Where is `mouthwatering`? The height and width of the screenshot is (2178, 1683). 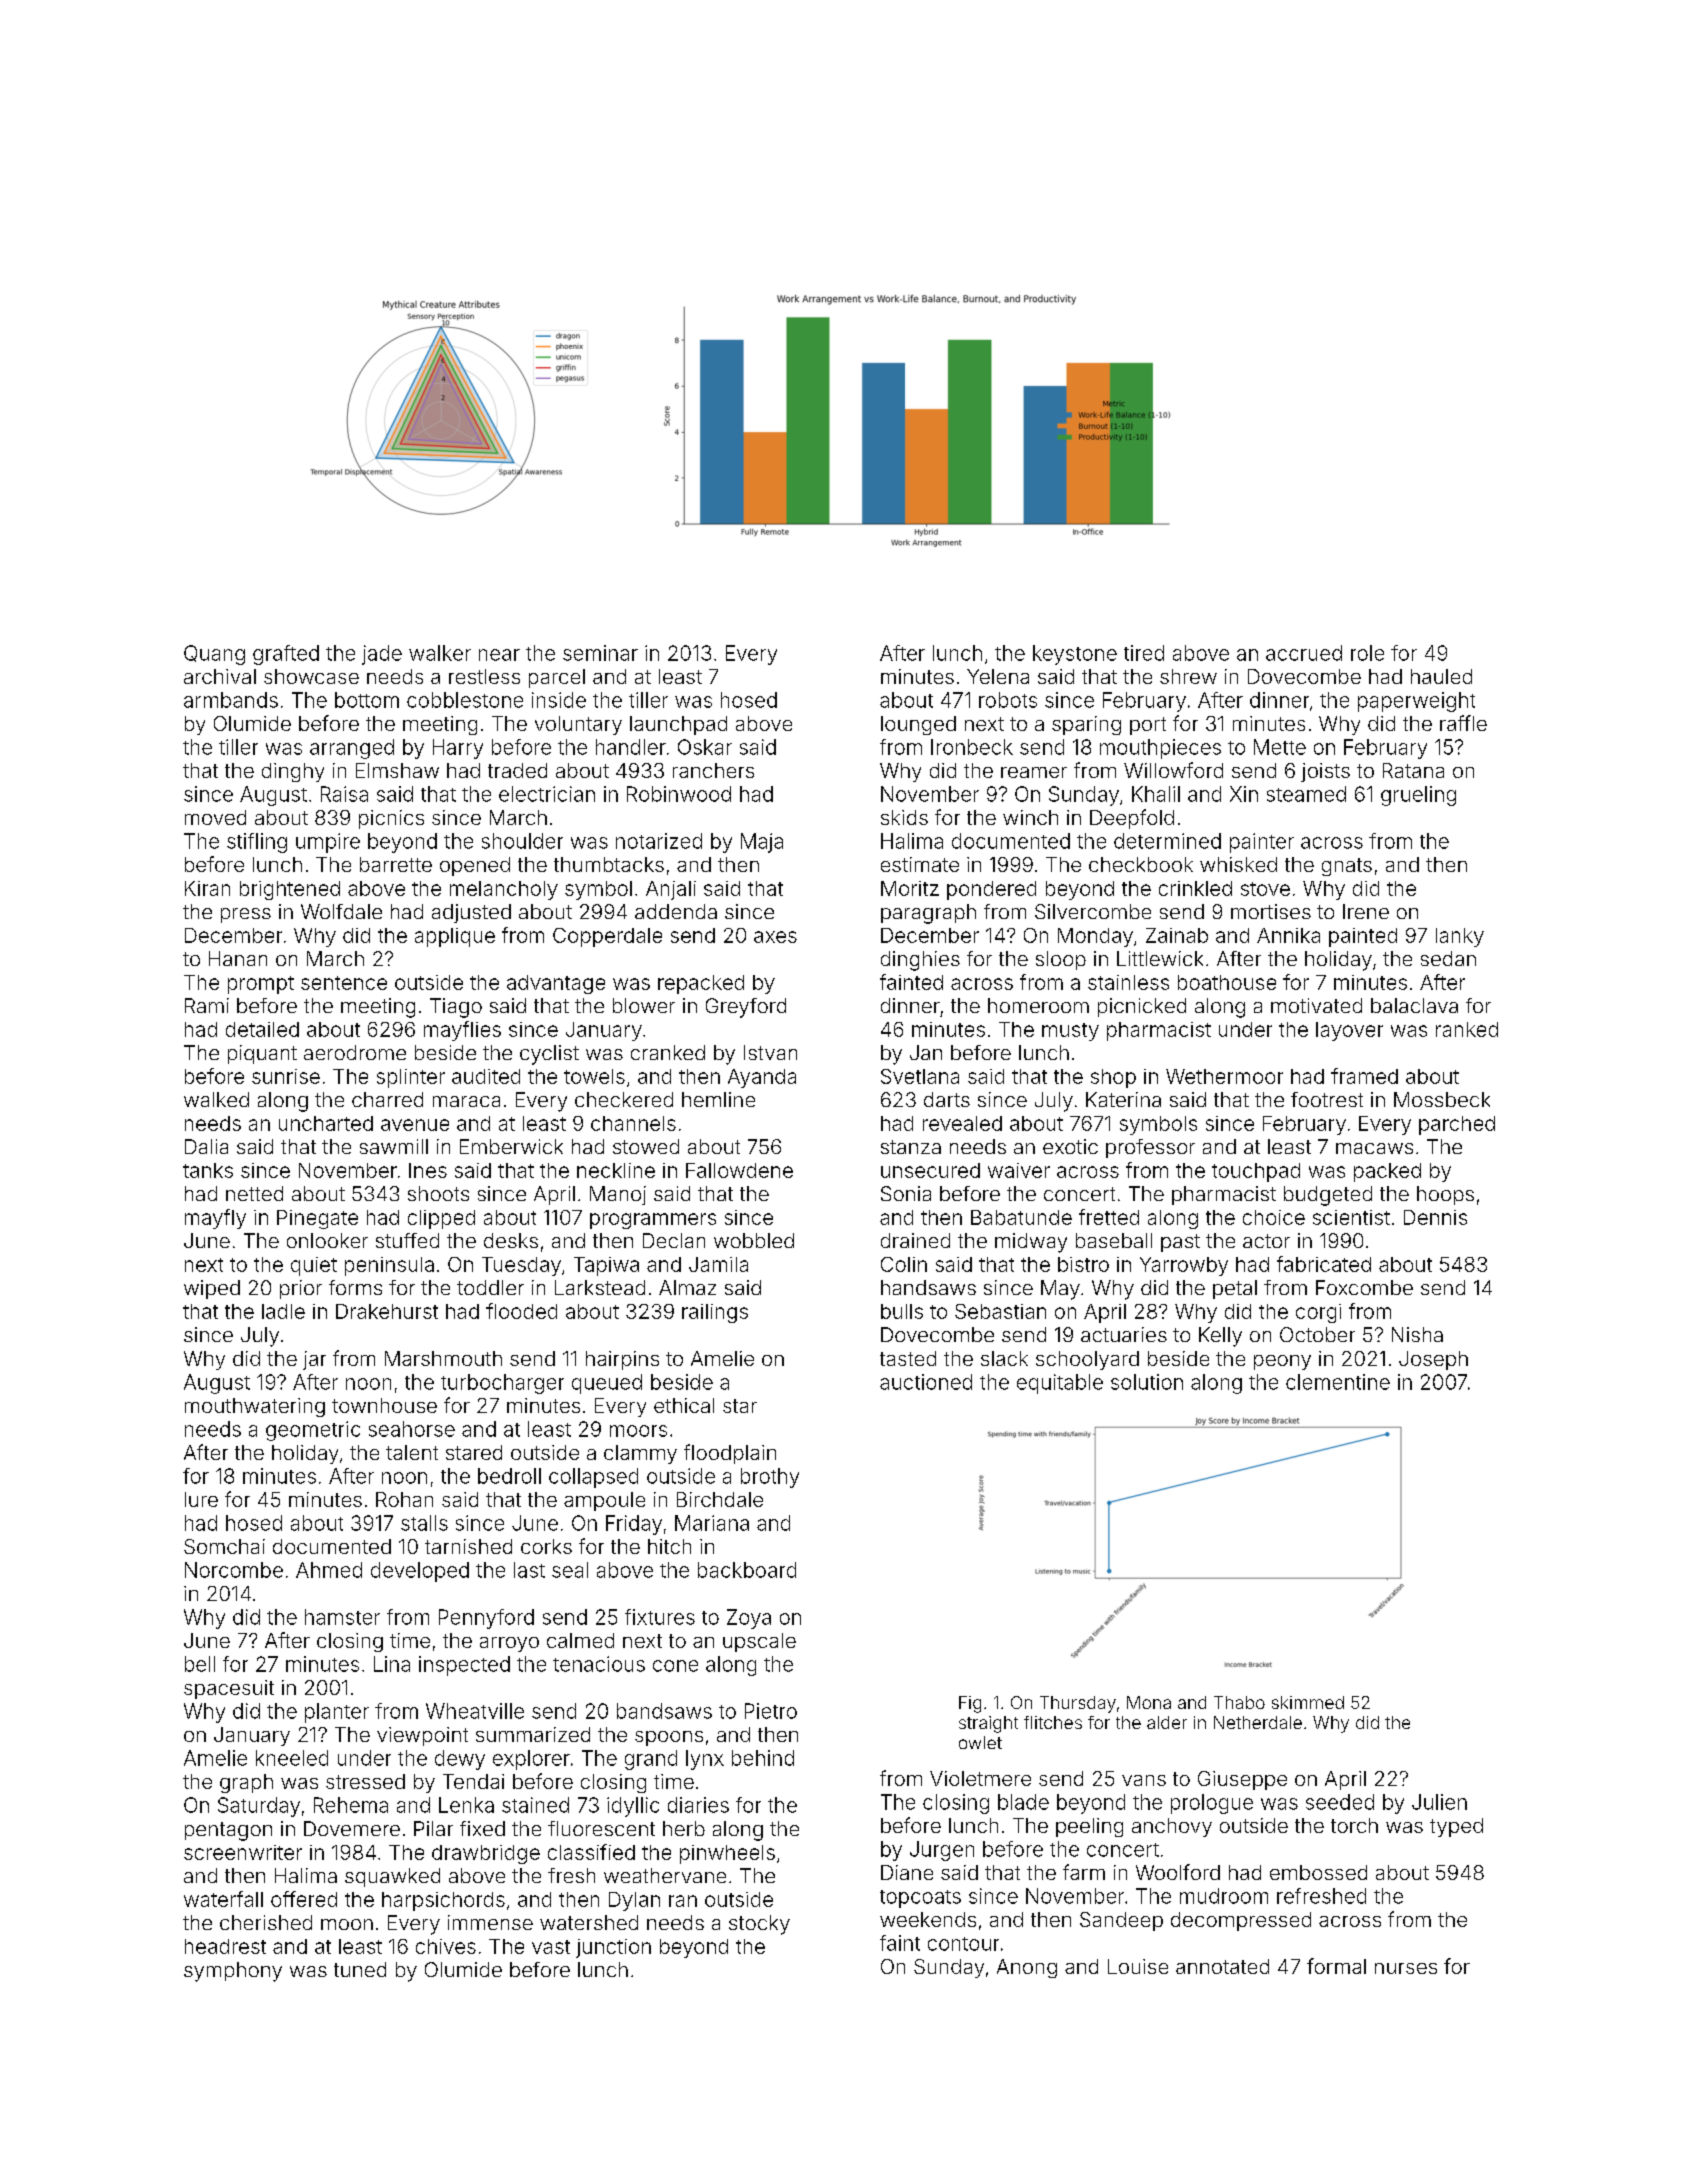
mouthwatering is located at coordinates (255, 1407).
